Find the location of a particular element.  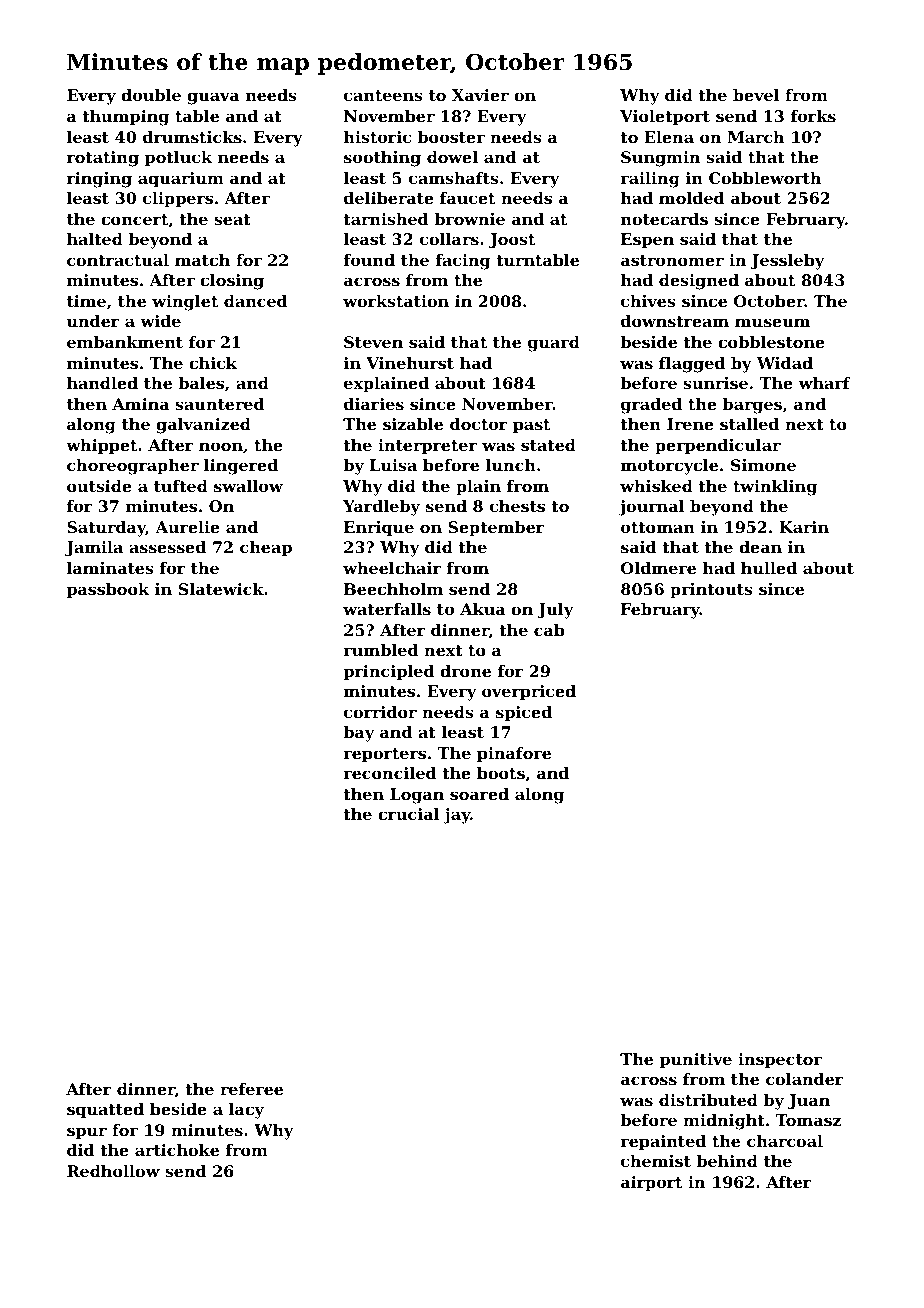

found is located at coordinates (369, 260).
